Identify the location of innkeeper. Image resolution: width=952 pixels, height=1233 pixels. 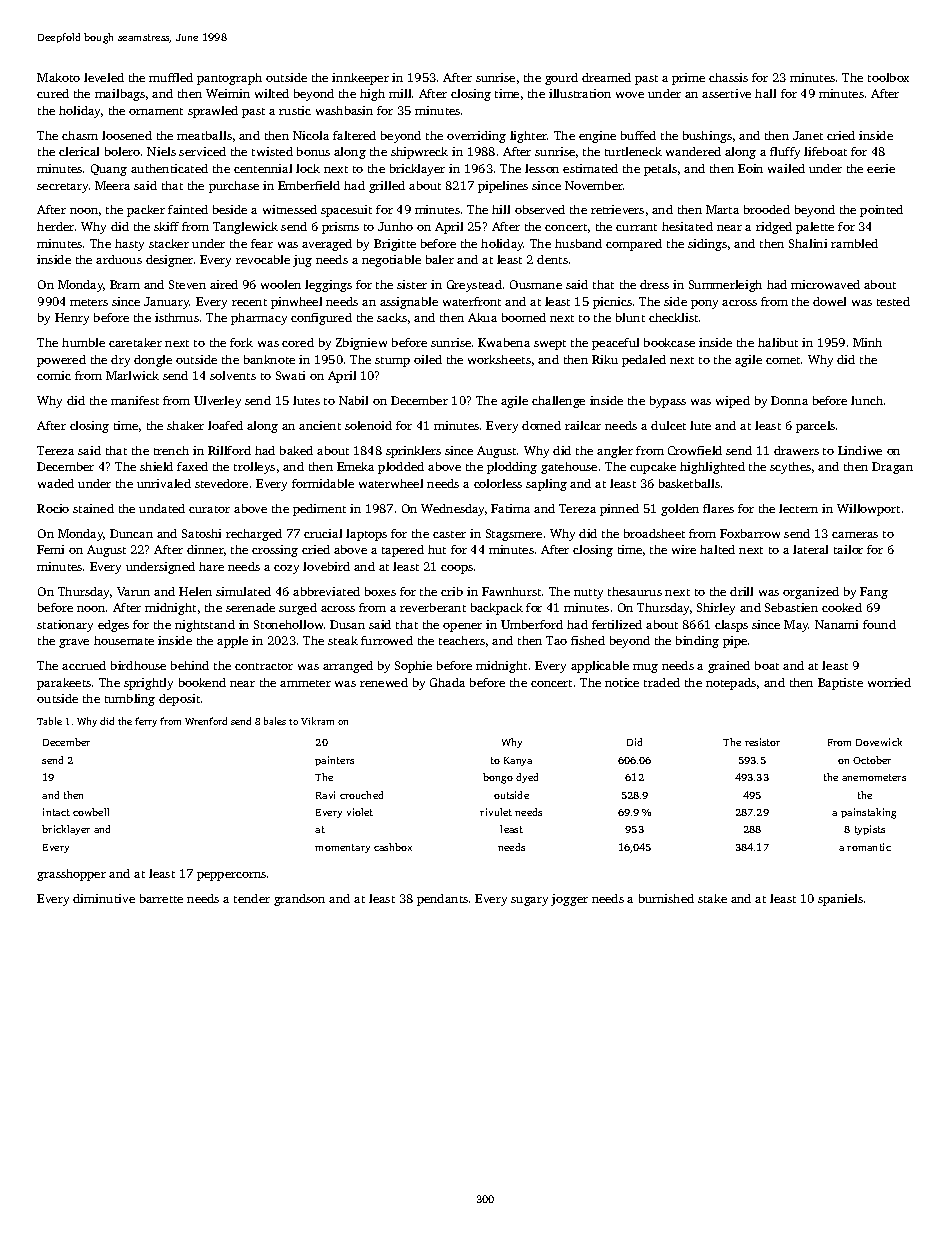
(360, 79).
